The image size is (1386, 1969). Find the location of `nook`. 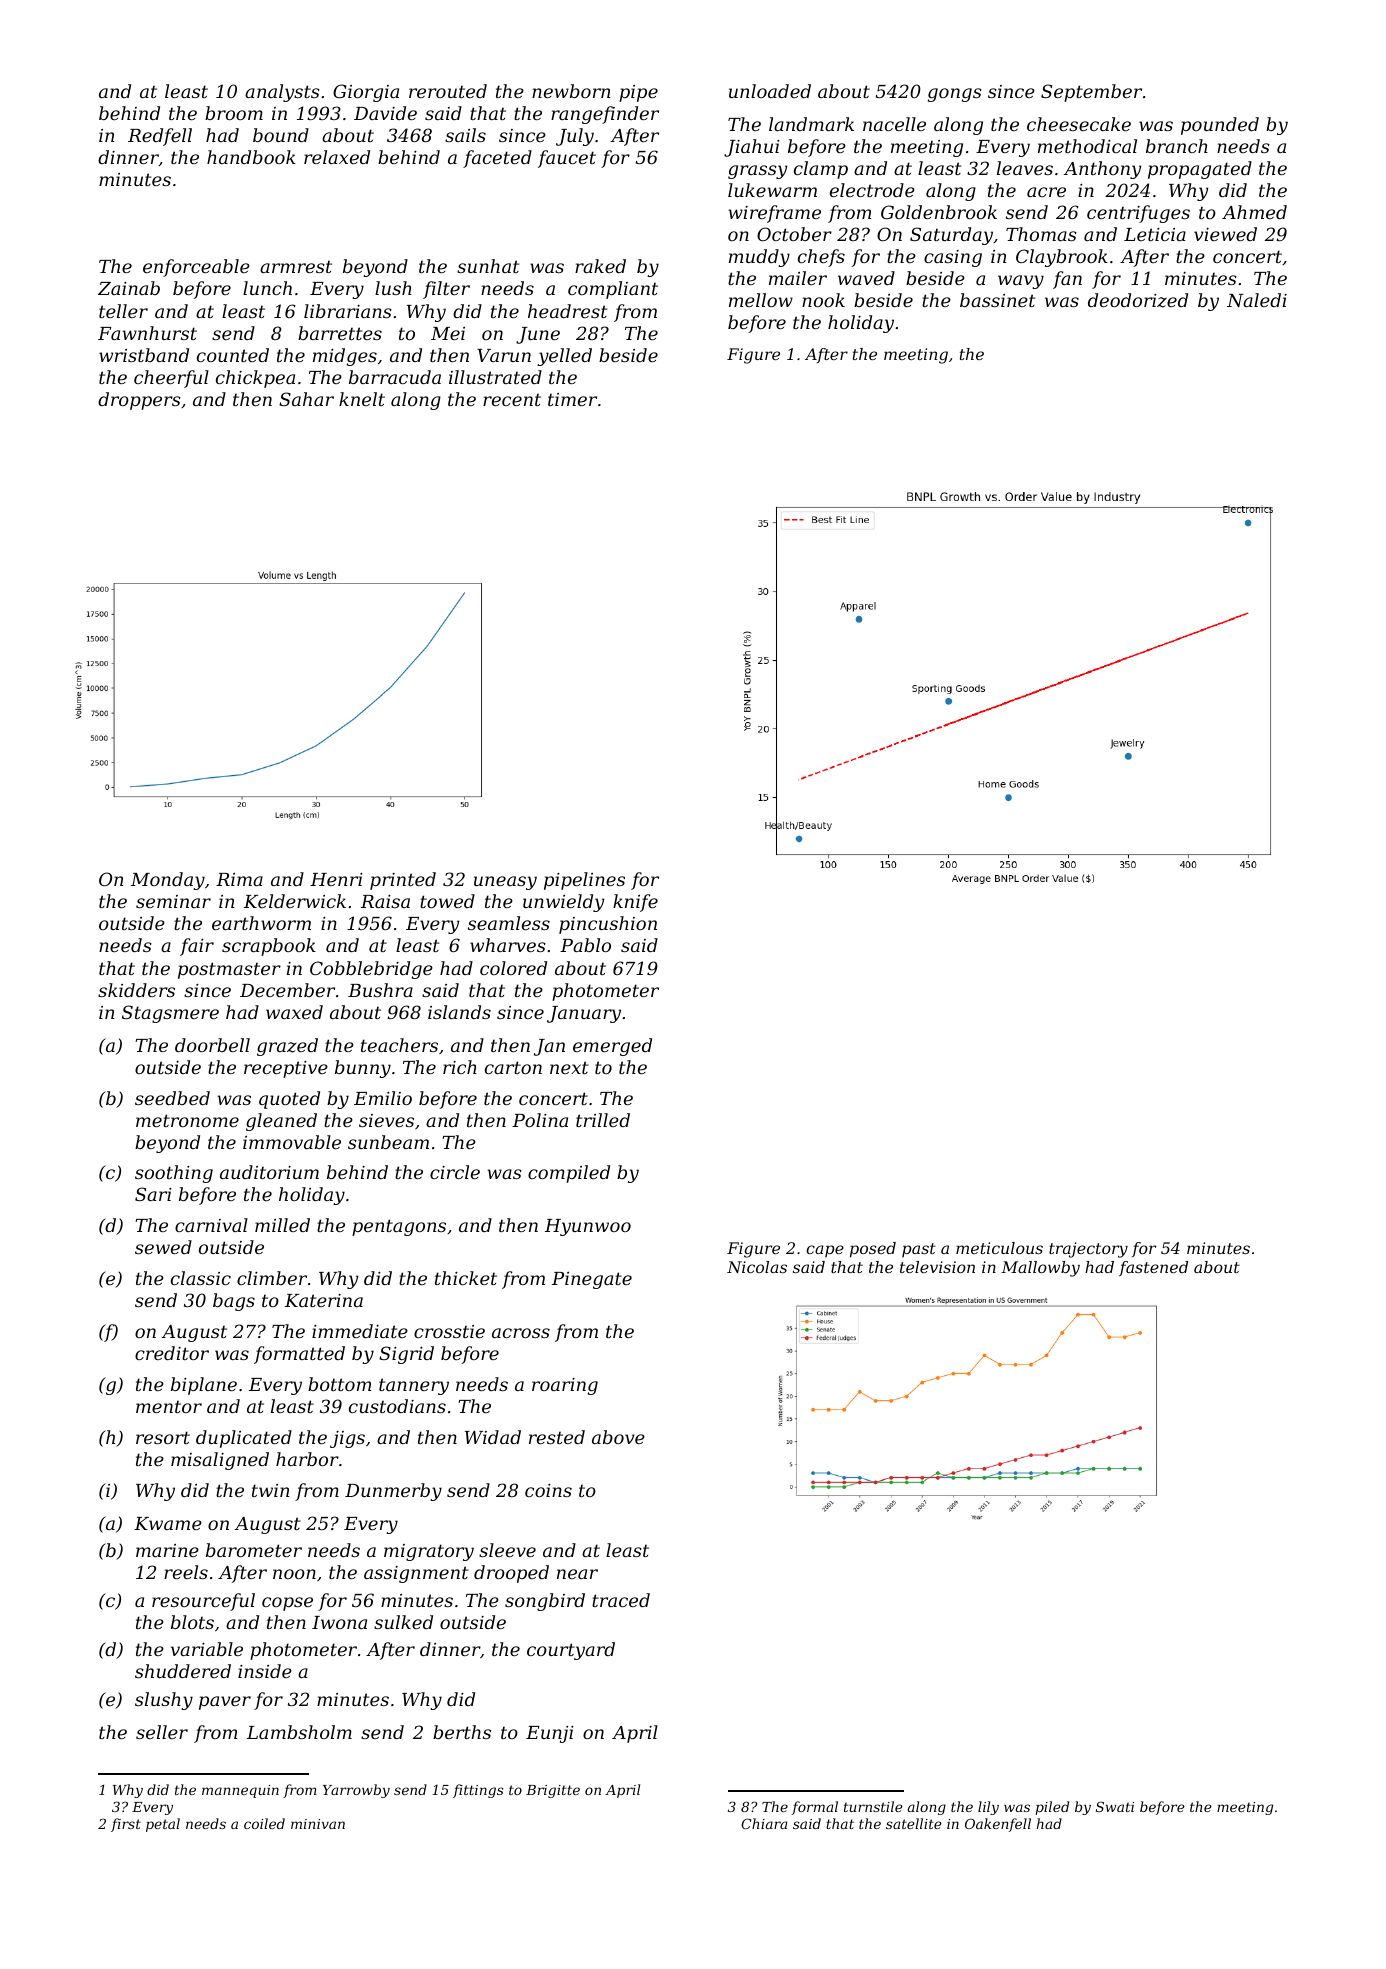

nook is located at coordinates (823, 300).
